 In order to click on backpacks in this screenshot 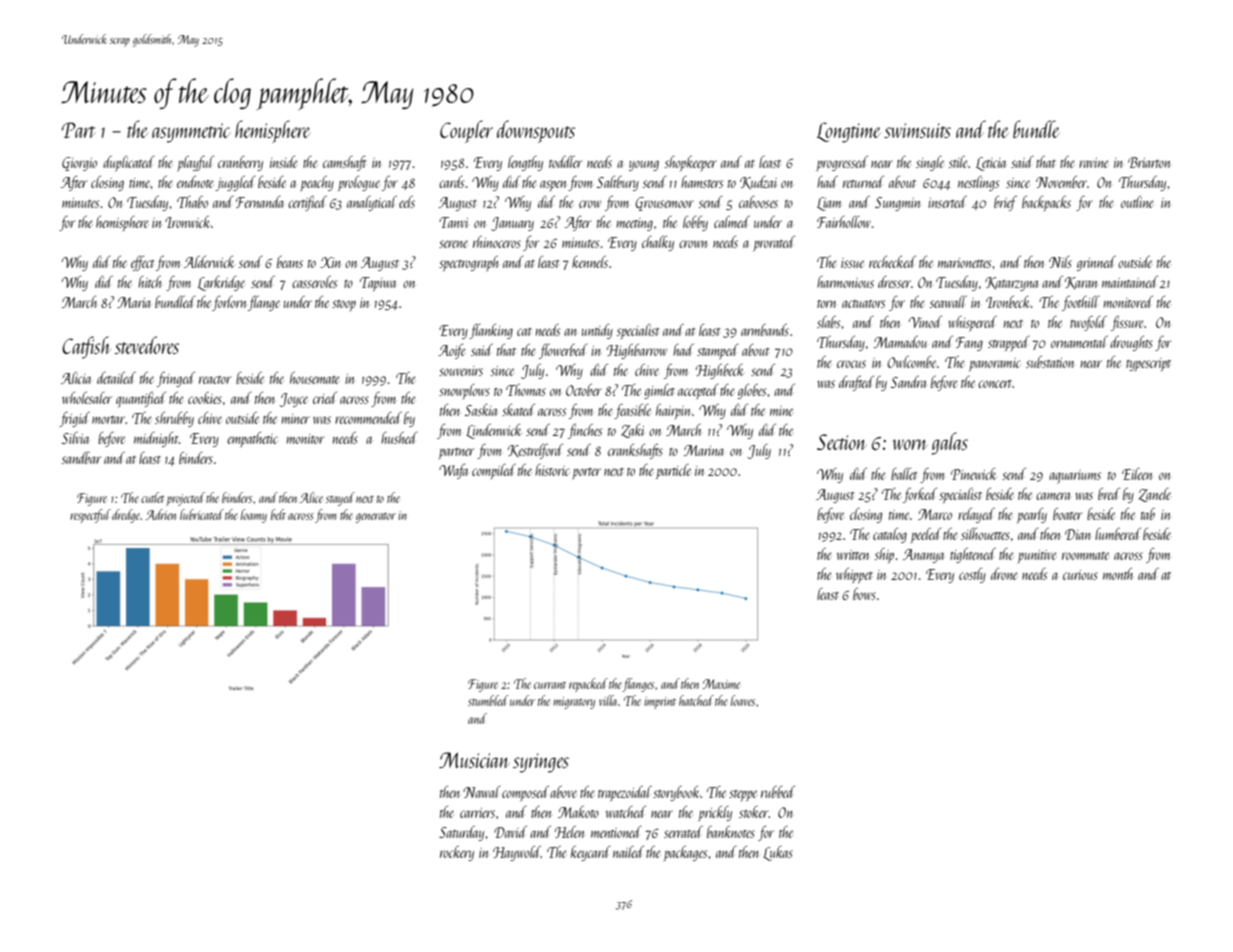, I will do `click(1046, 203)`.
